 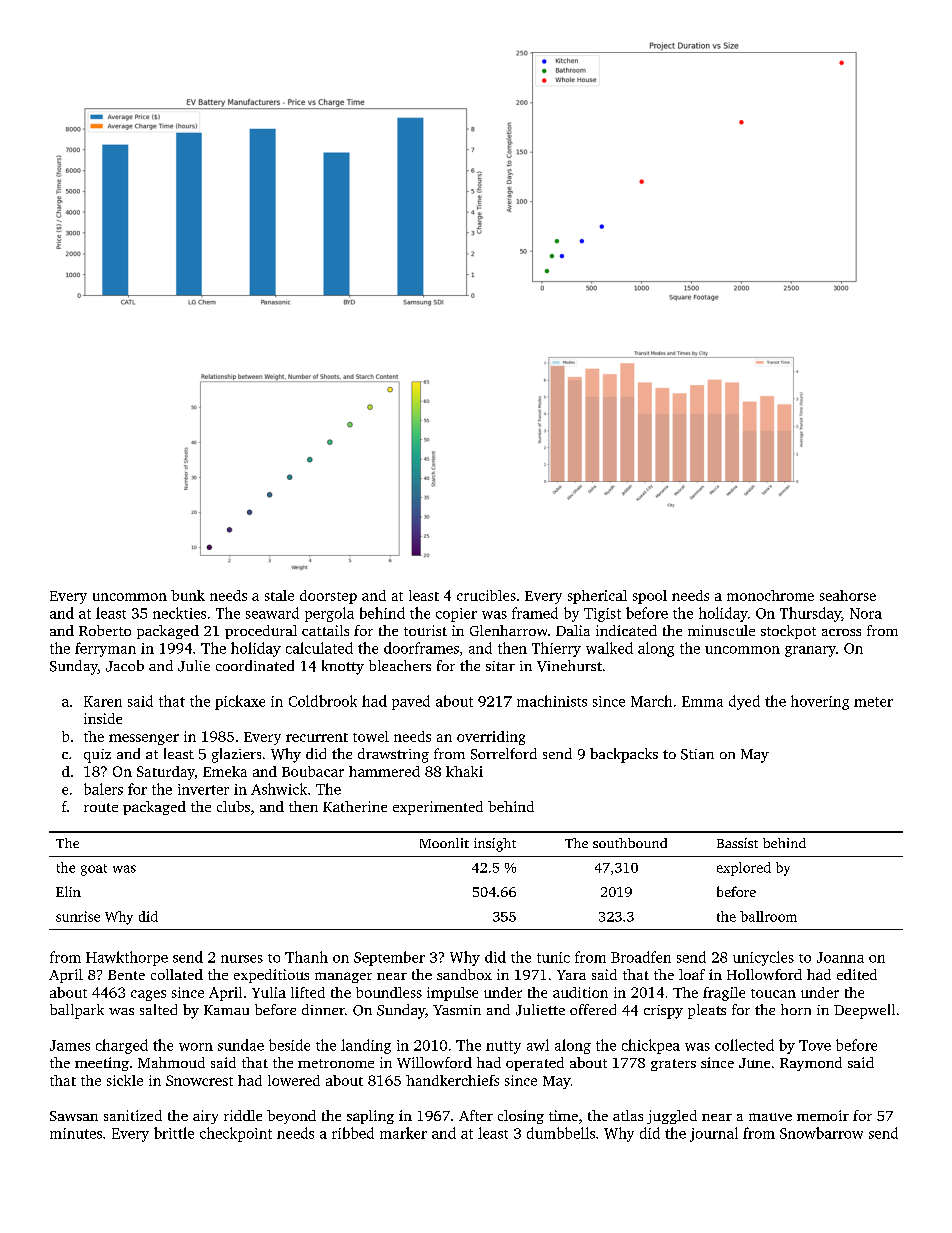 I want to click on handkerchiefs, so click(x=452, y=1080).
